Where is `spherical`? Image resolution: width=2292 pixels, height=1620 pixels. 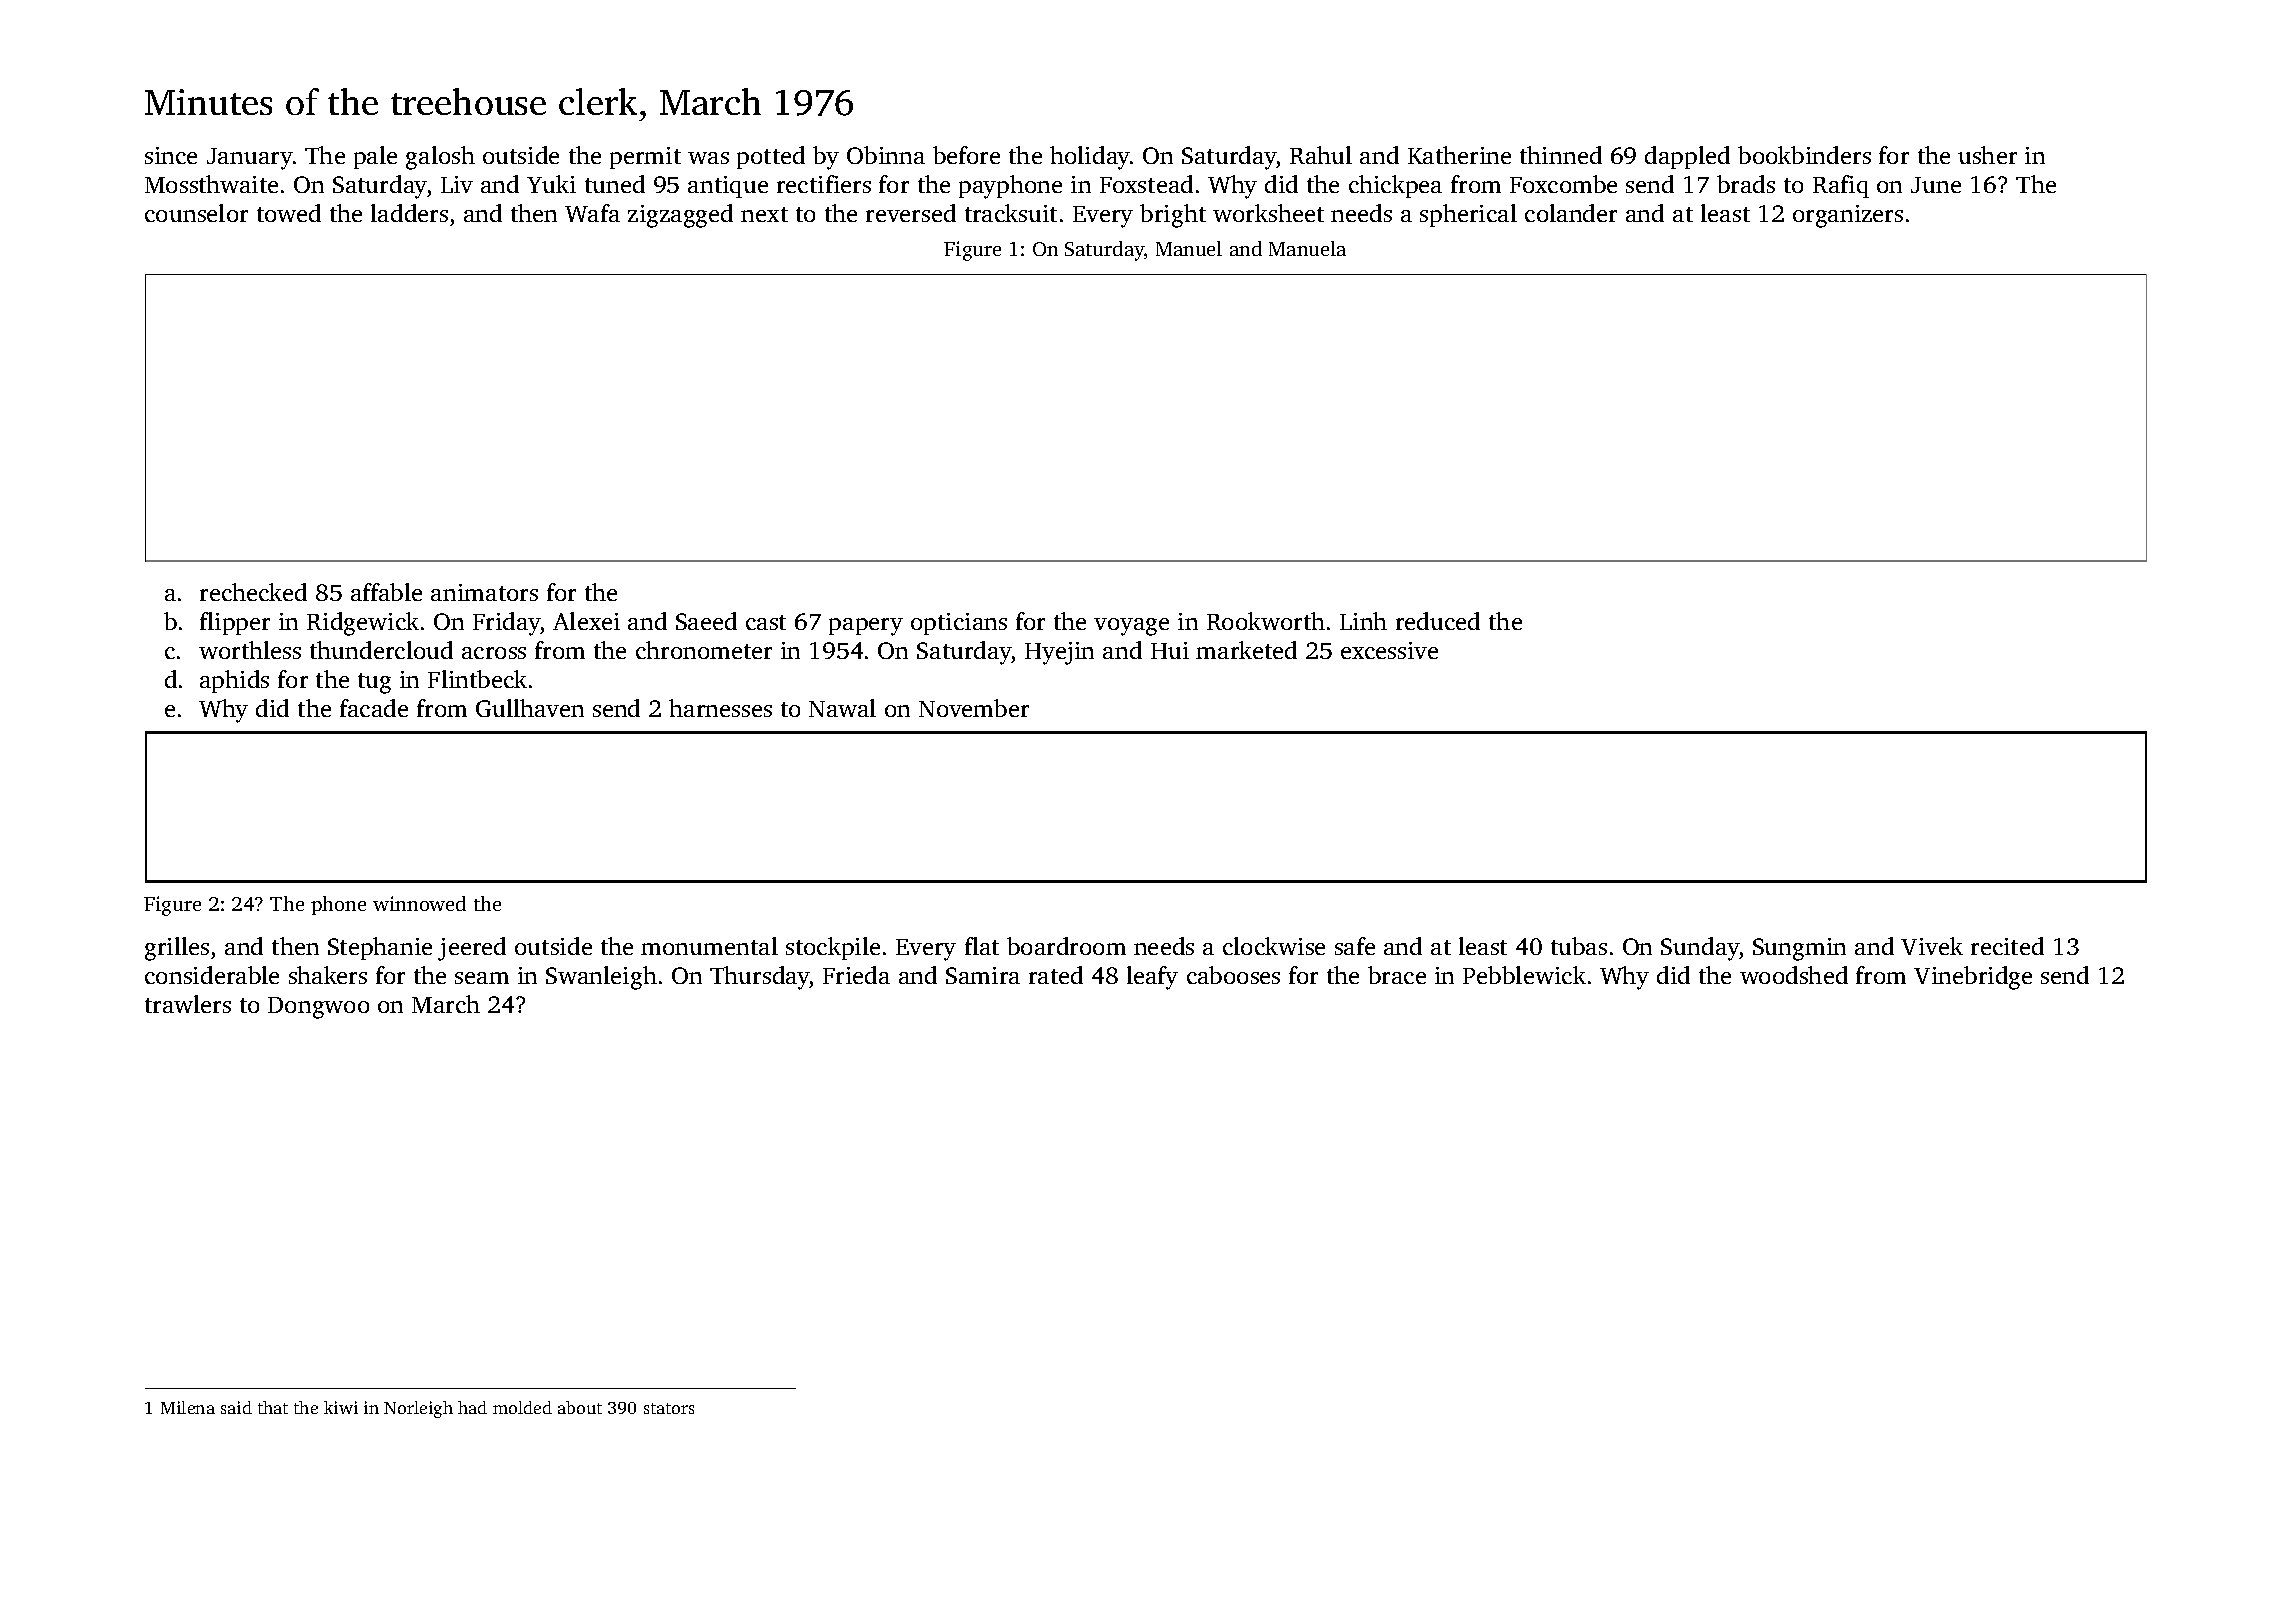
spherical is located at coordinates (1468, 215).
